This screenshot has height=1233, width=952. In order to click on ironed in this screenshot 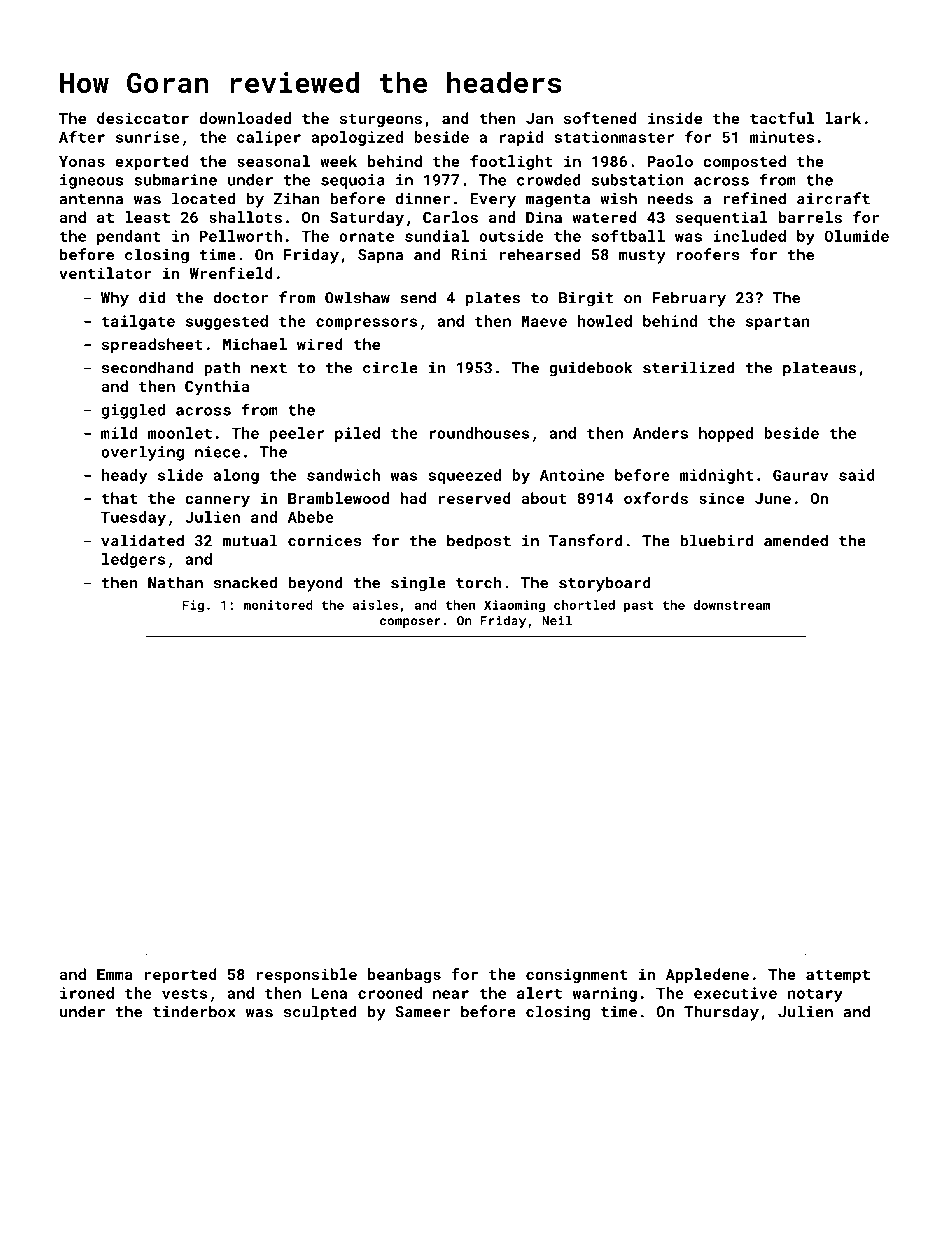, I will do `click(87, 993)`.
